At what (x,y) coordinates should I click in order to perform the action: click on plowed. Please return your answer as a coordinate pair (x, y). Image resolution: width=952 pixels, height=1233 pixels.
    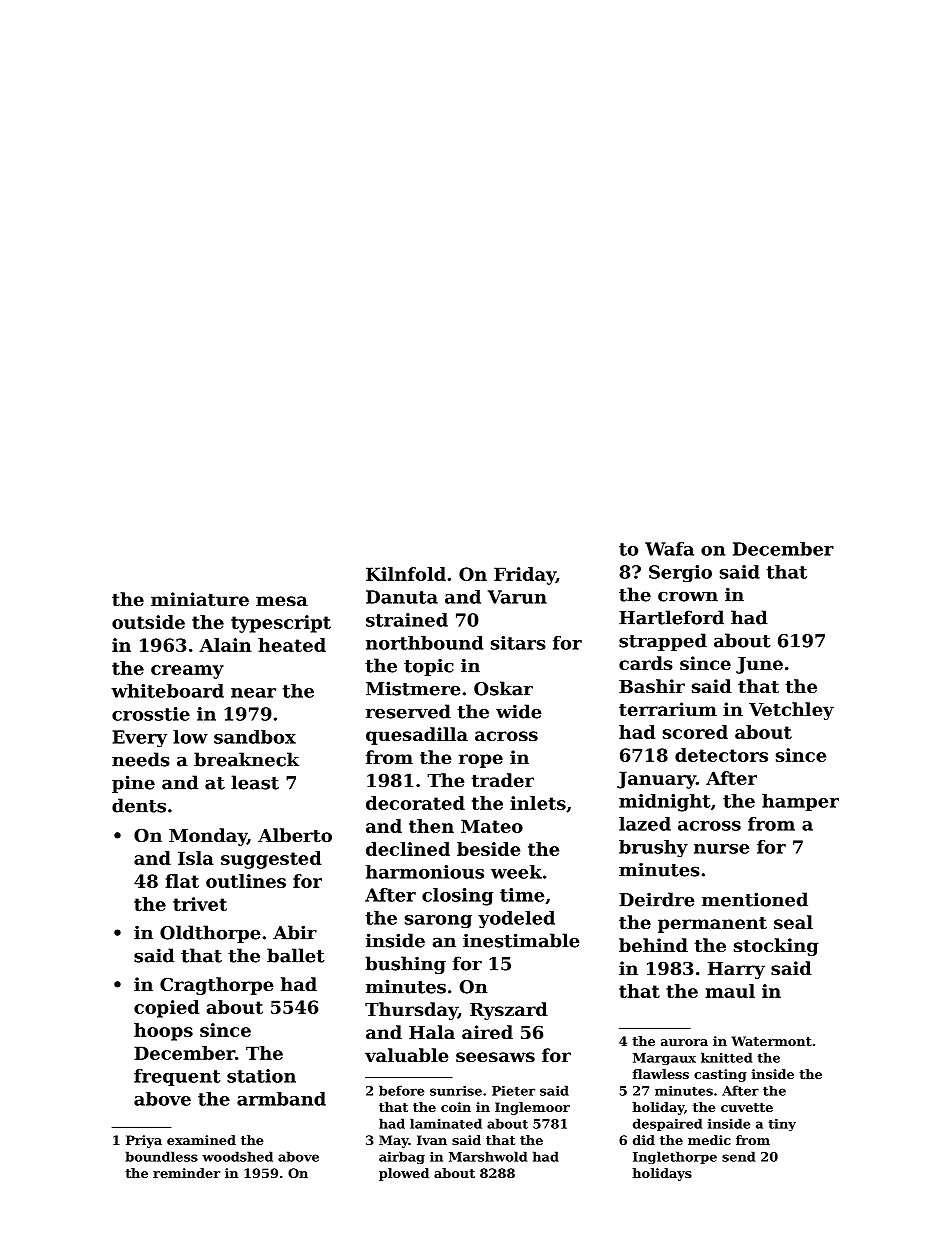
    Looking at the image, I should click on (404, 1174).
